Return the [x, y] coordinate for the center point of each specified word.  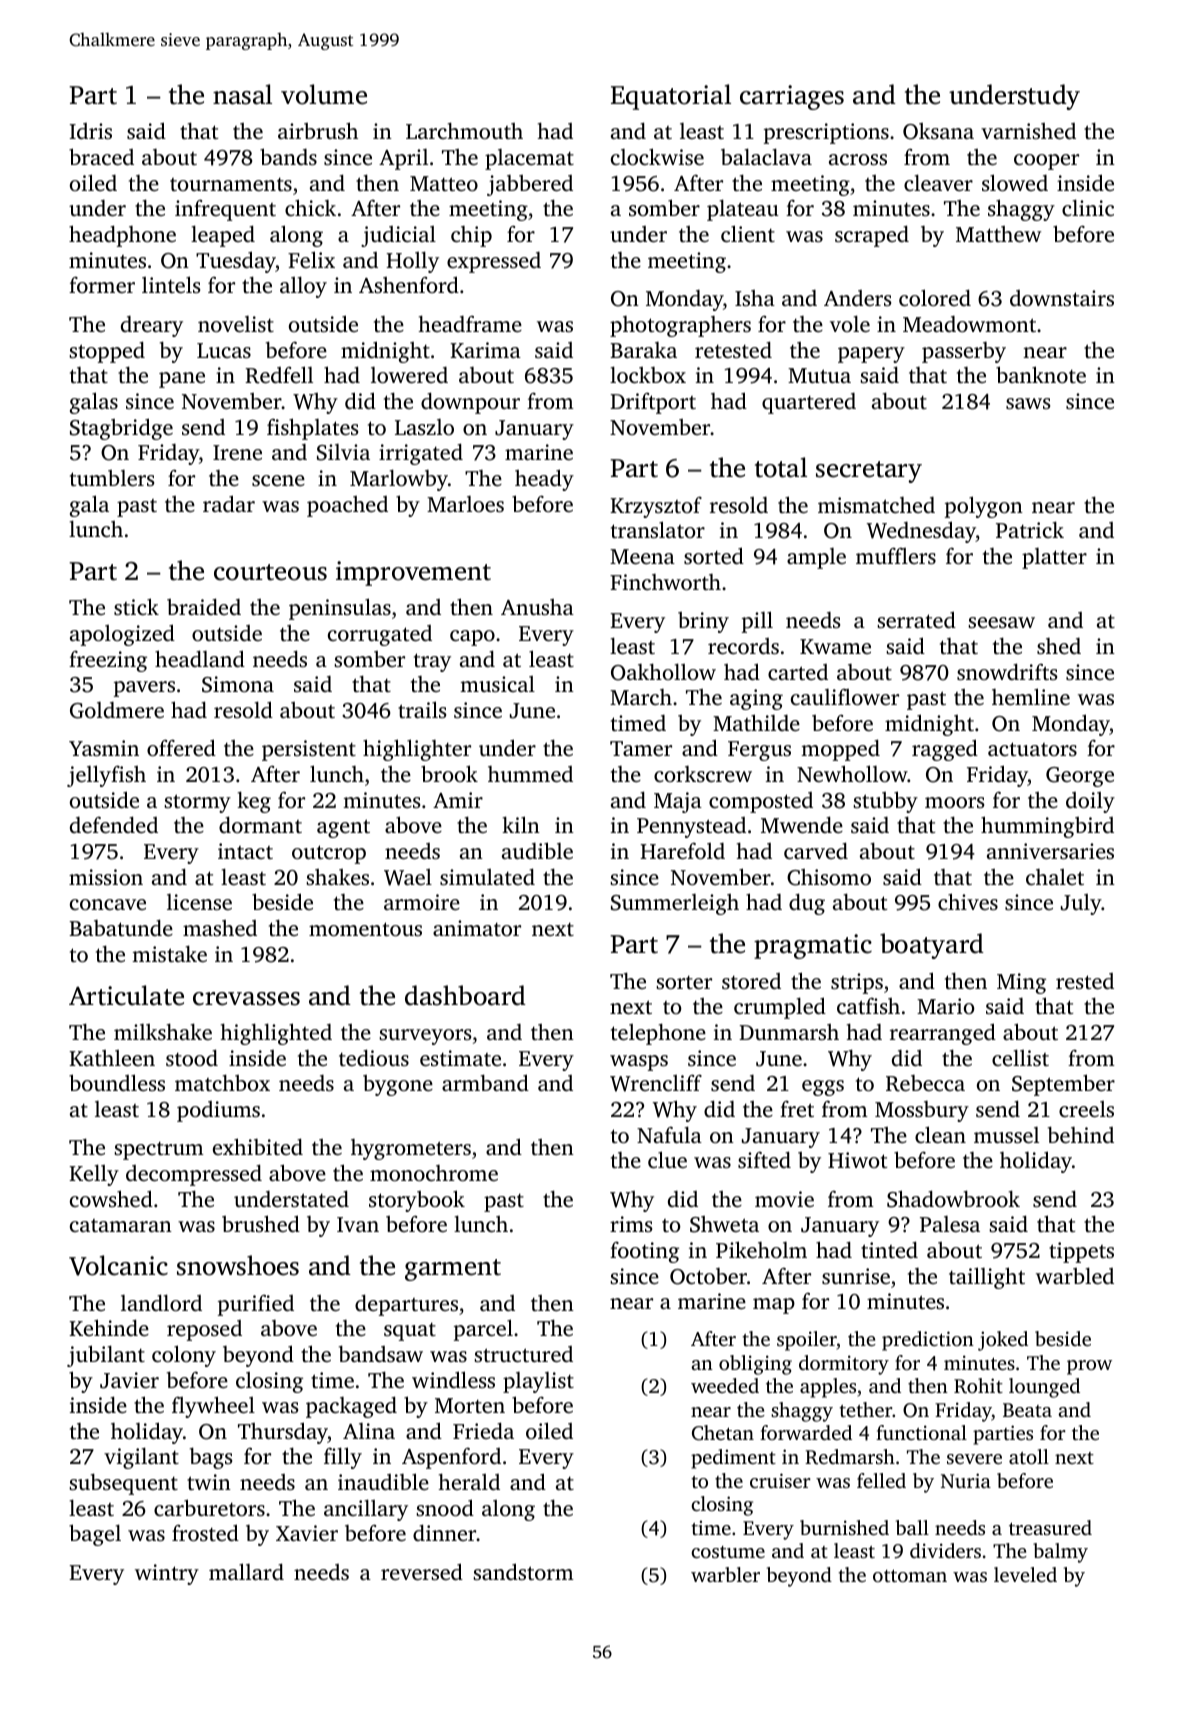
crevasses [246, 999]
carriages [792, 97]
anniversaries [1050, 851]
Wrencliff [656, 1083]
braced [101, 156]
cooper [1046, 162]
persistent [309, 750]
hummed [530, 774]
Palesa [950, 1224]
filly [343, 1458]
